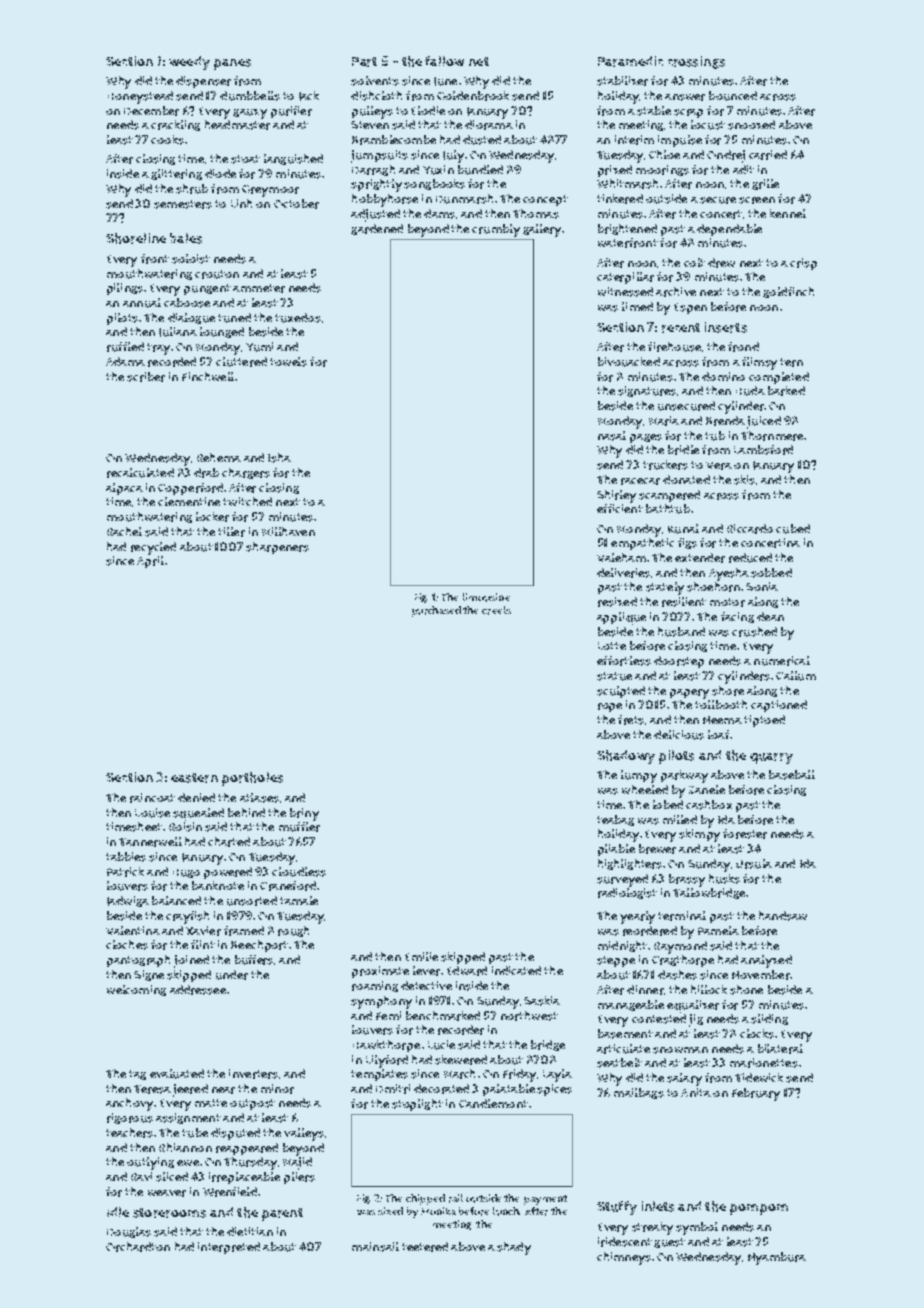 This screenshot has width=924, height=1308. Describe the element at coordinates (777, 1258) in the screenshot. I see `Nyambura` at that location.
